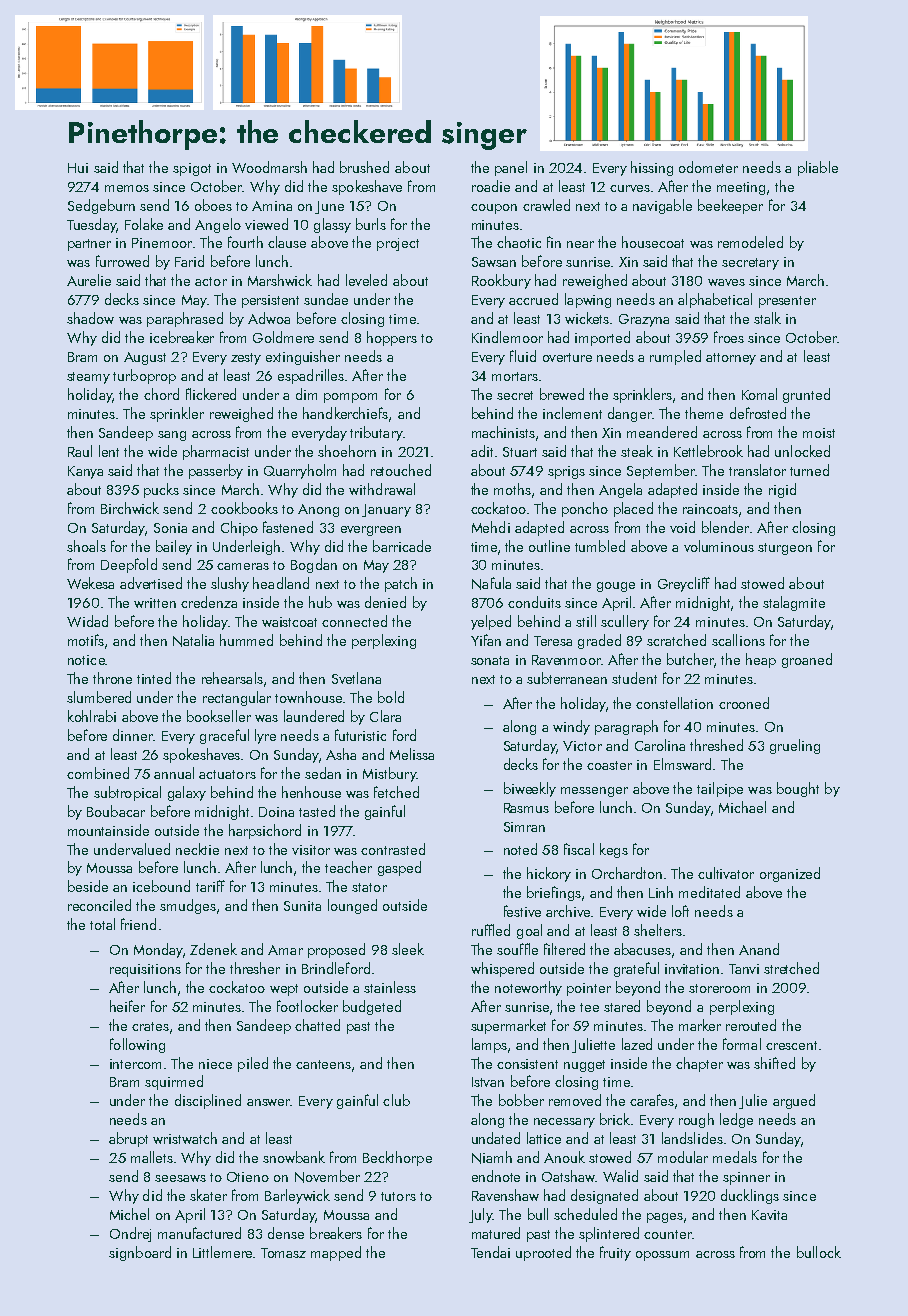 The image size is (908, 1316). Describe the element at coordinates (371, 531) in the screenshot. I see `evergreen` at that location.
